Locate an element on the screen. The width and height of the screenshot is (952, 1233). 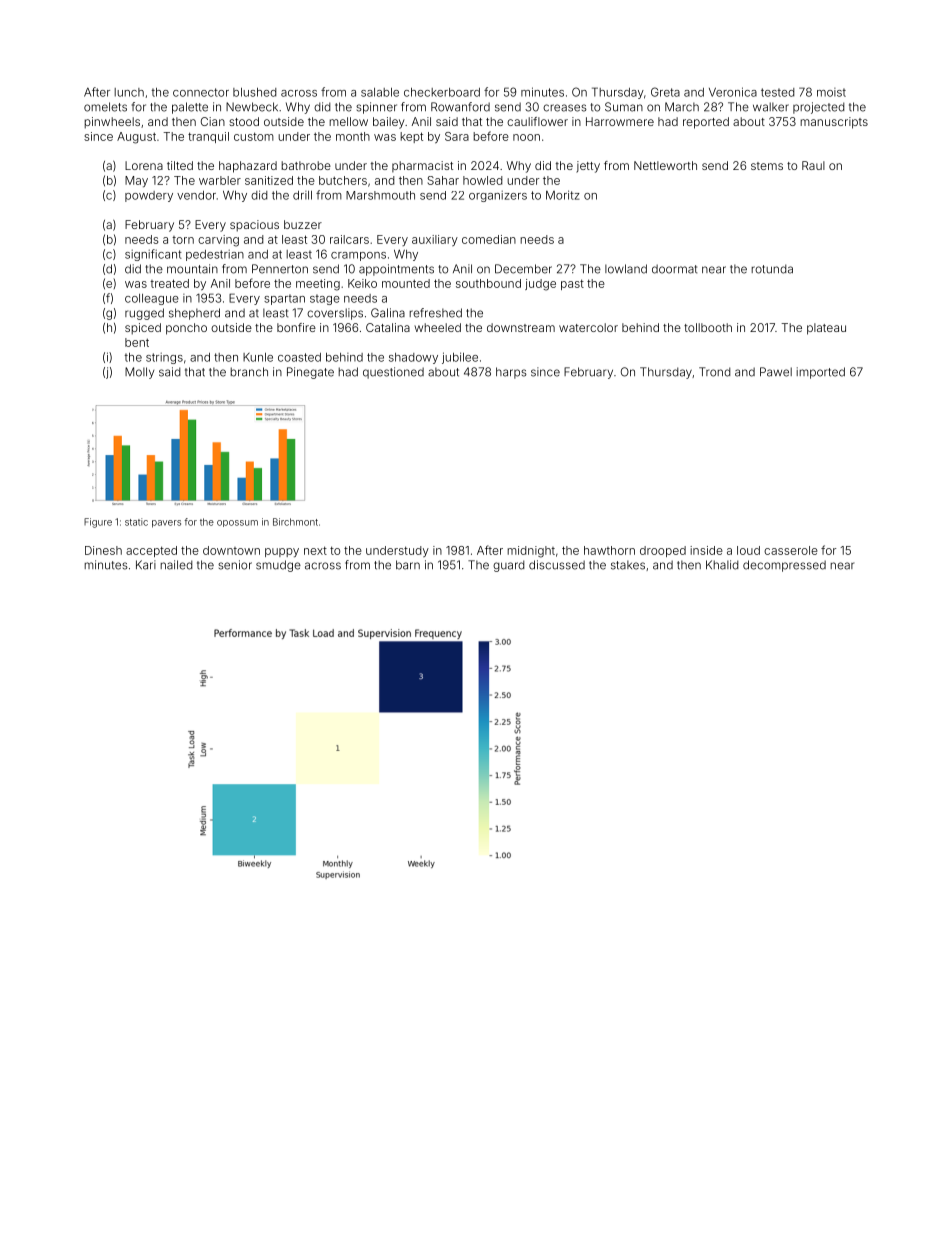
shepherd is located at coordinates (194, 314).
